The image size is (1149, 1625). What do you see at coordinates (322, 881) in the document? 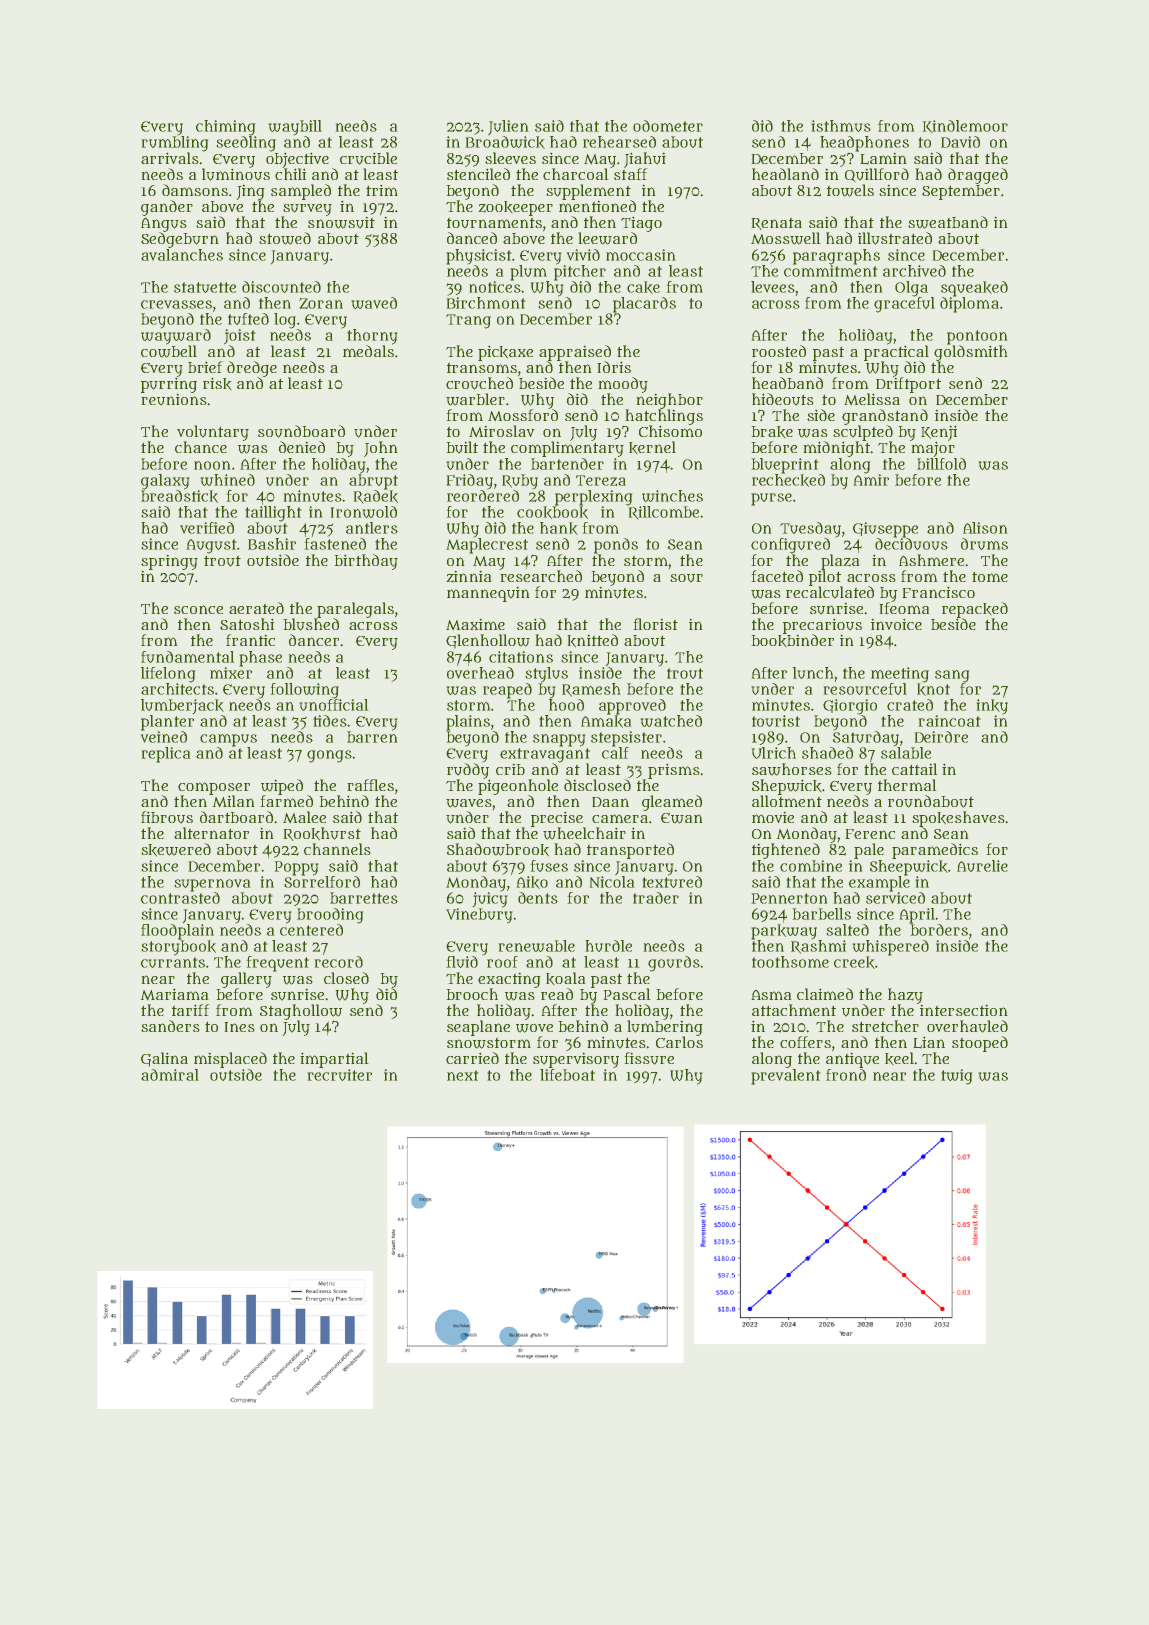
I see `Sorrelford` at bounding box center [322, 881].
